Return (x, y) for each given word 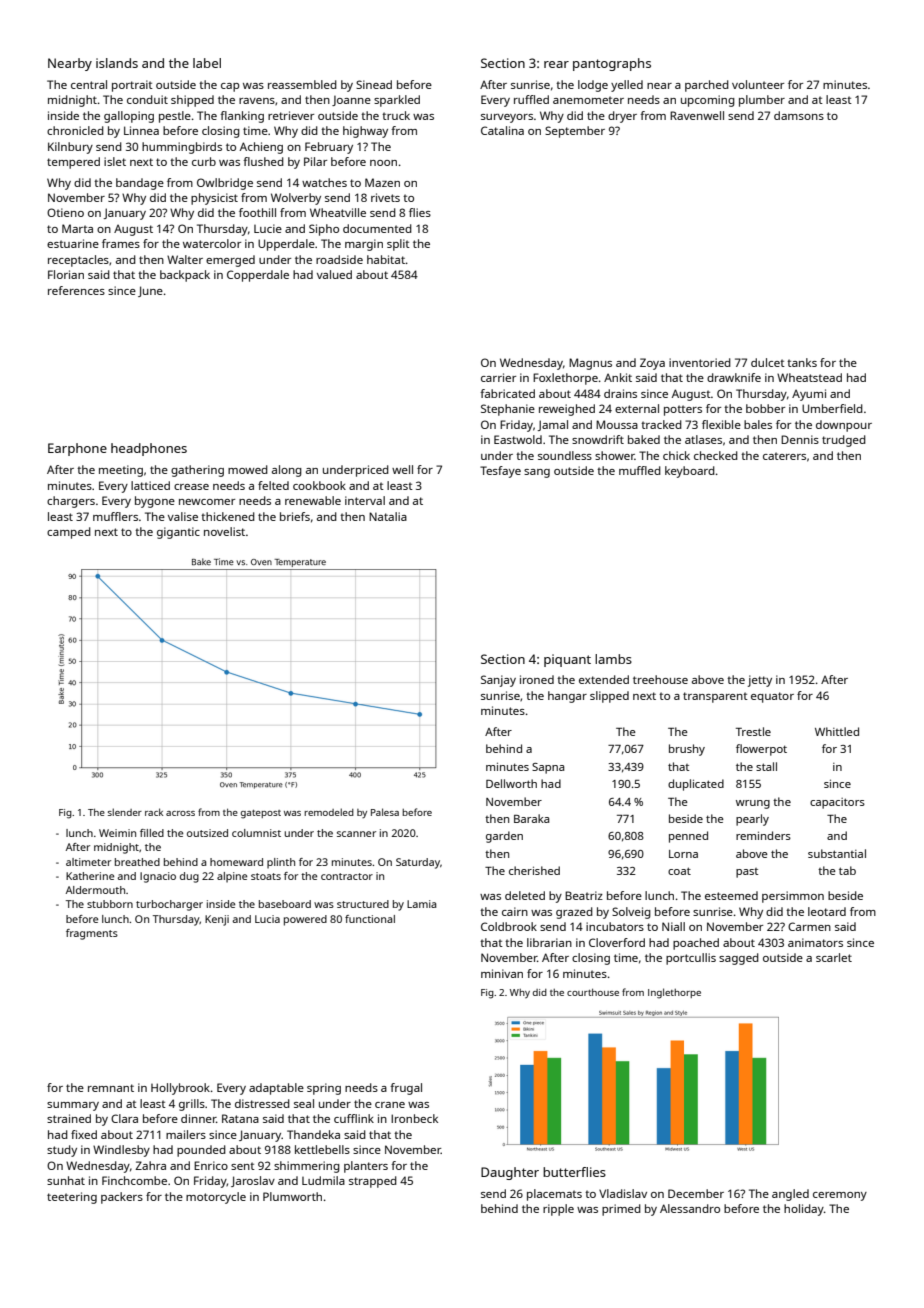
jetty (760, 681)
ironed (537, 679)
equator (772, 697)
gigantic (178, 533)
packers (122, 1198)
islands (117, 63)
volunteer (758, 84)
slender (125, 812)
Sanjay (498, 681)
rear (556, 64)
